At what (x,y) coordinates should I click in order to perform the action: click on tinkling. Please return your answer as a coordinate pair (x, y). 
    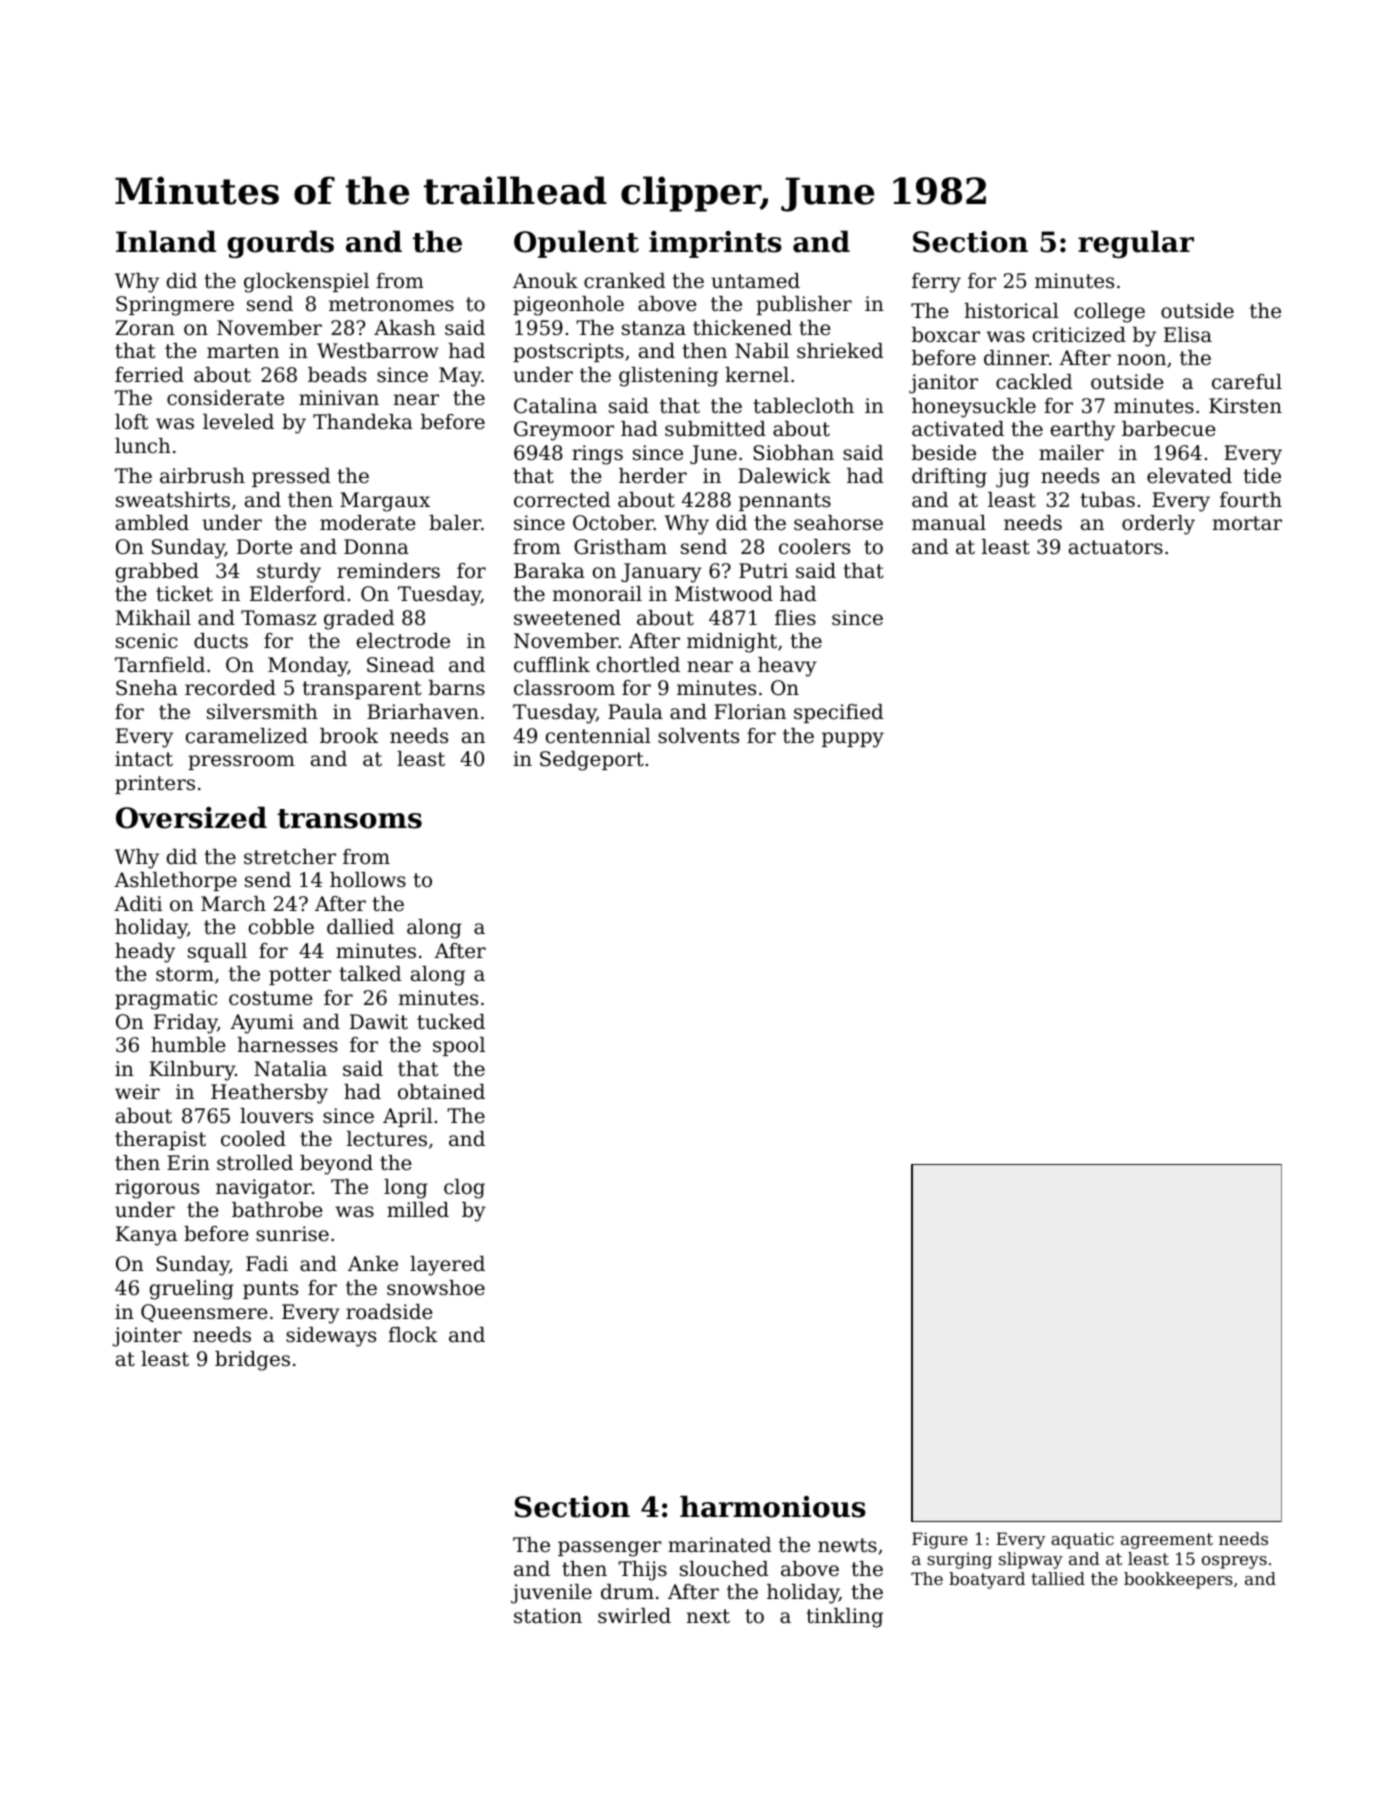
    Looking at the image, I should click on (844, 1618).
